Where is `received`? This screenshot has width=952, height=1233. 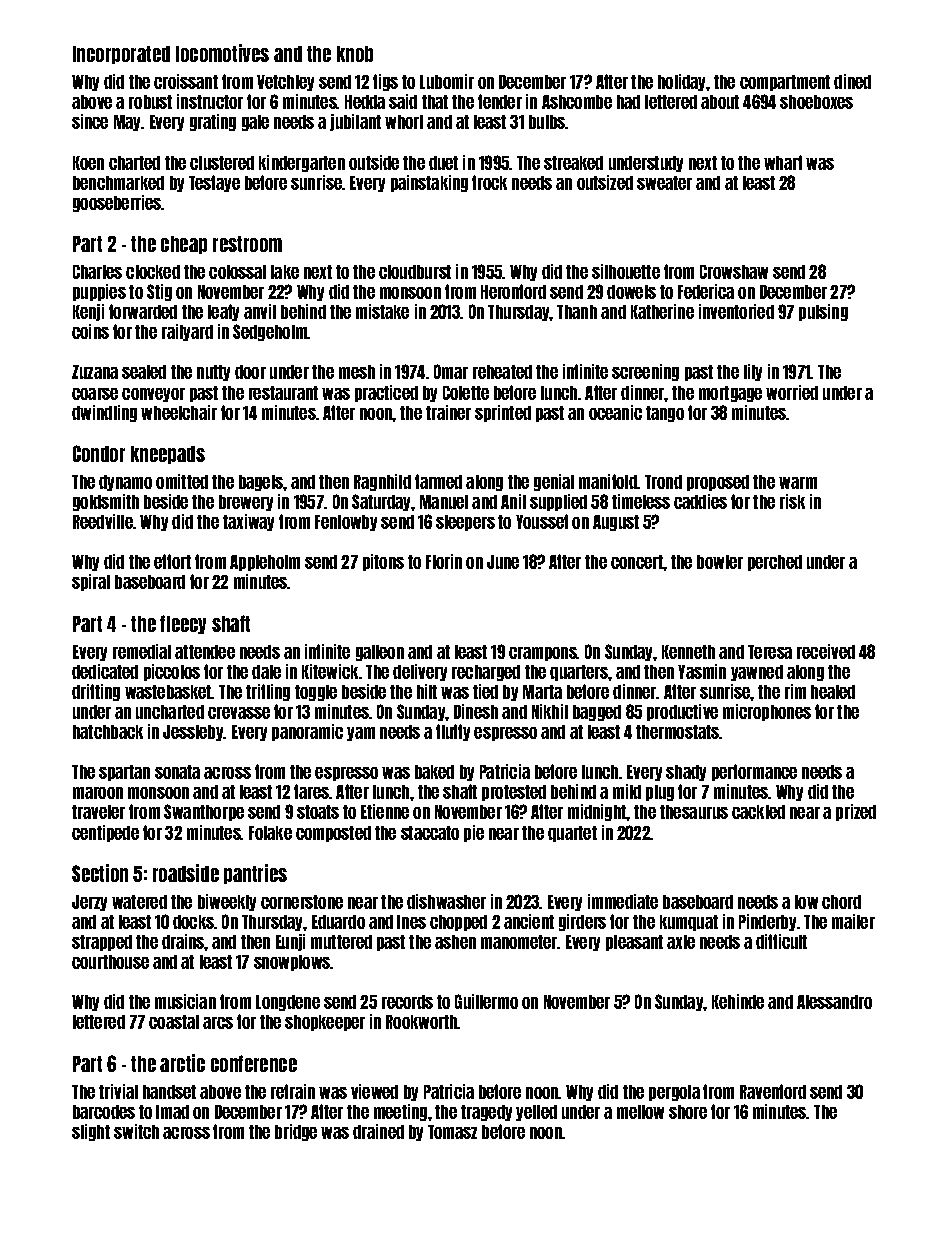
received is located at coordinates (826, 651).
